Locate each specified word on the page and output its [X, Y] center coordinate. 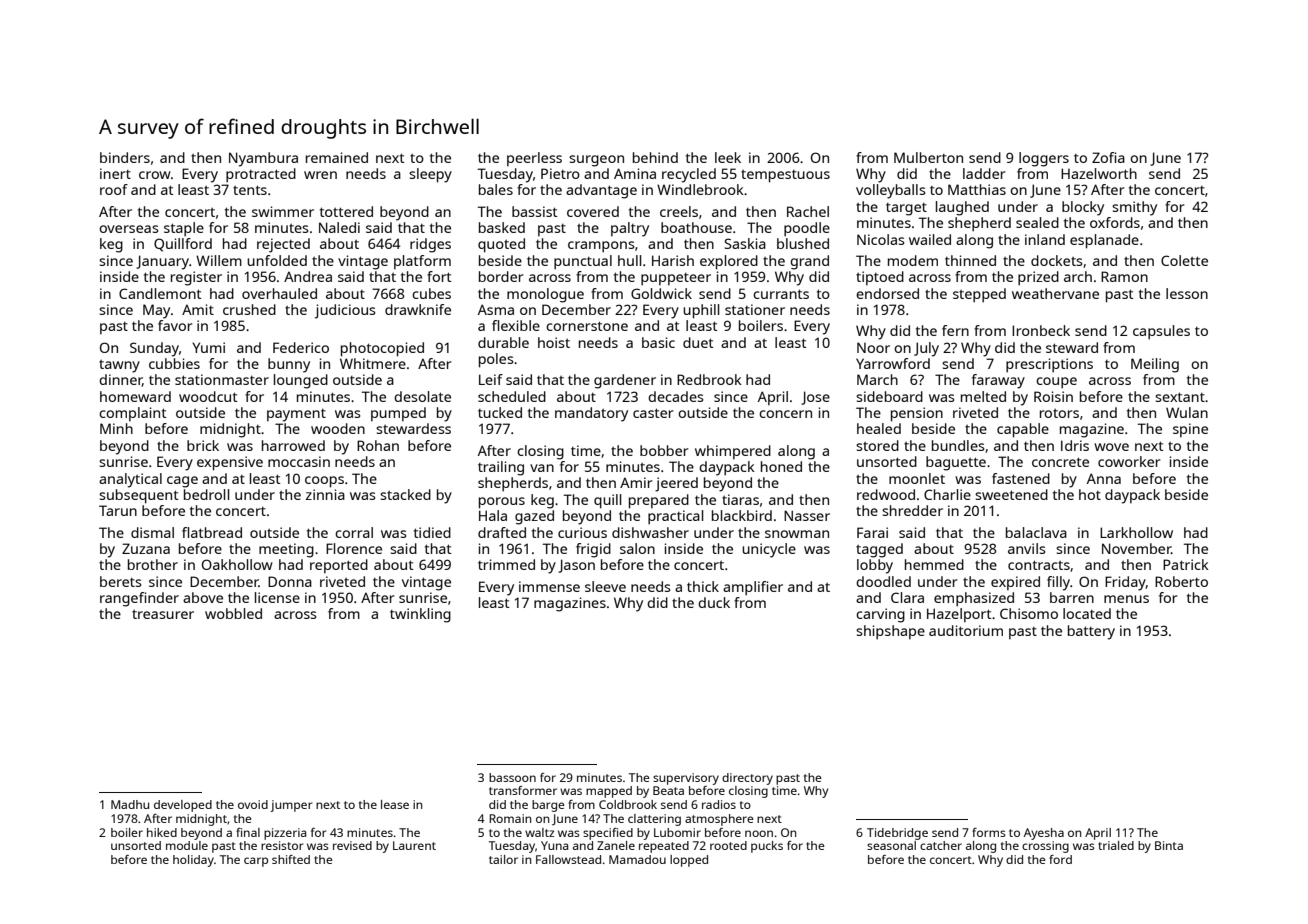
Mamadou [637, 859]
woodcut [208, 396]
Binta [1169, 845]
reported [339, 566]
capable [1023, 430]
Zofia [1108, 157]
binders [125, 157]
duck [714, 602]
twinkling [420, 615]
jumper [291, 806]
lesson [1187, 293]
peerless [534, 159]
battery [1091, 632]
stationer [755, 309]
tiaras [740, 499]
